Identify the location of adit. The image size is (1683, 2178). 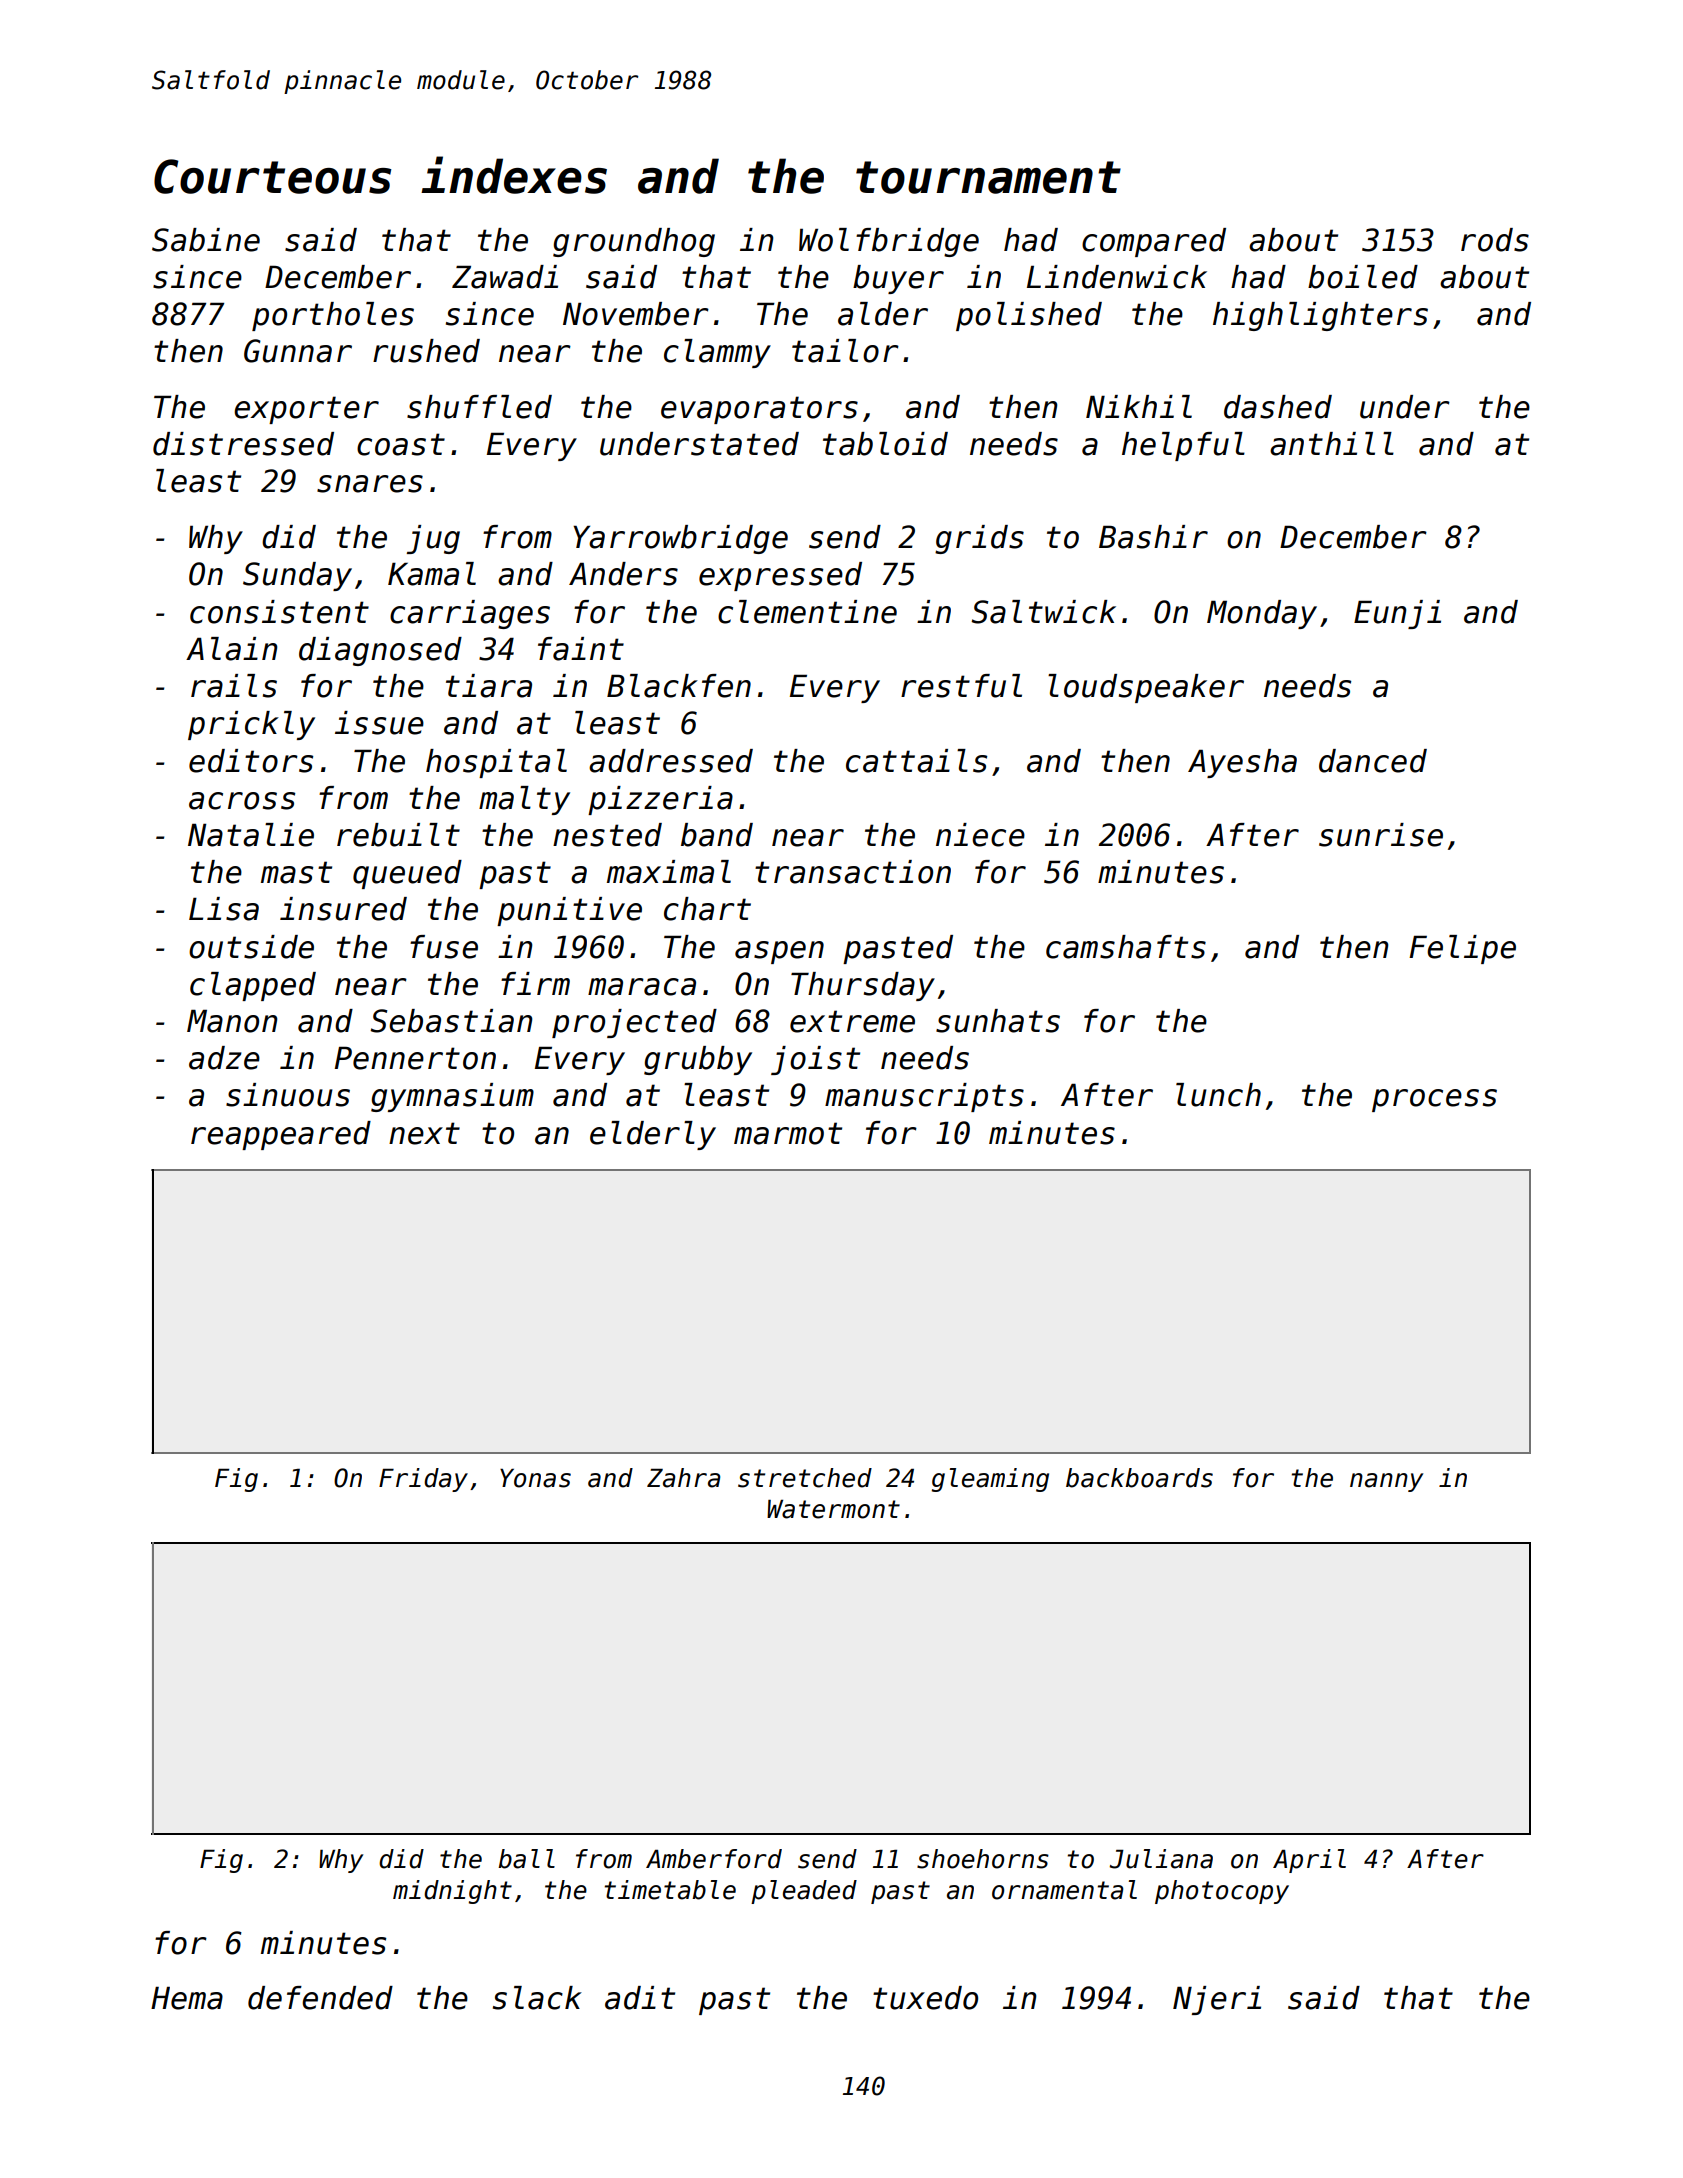
(640, 1998).
